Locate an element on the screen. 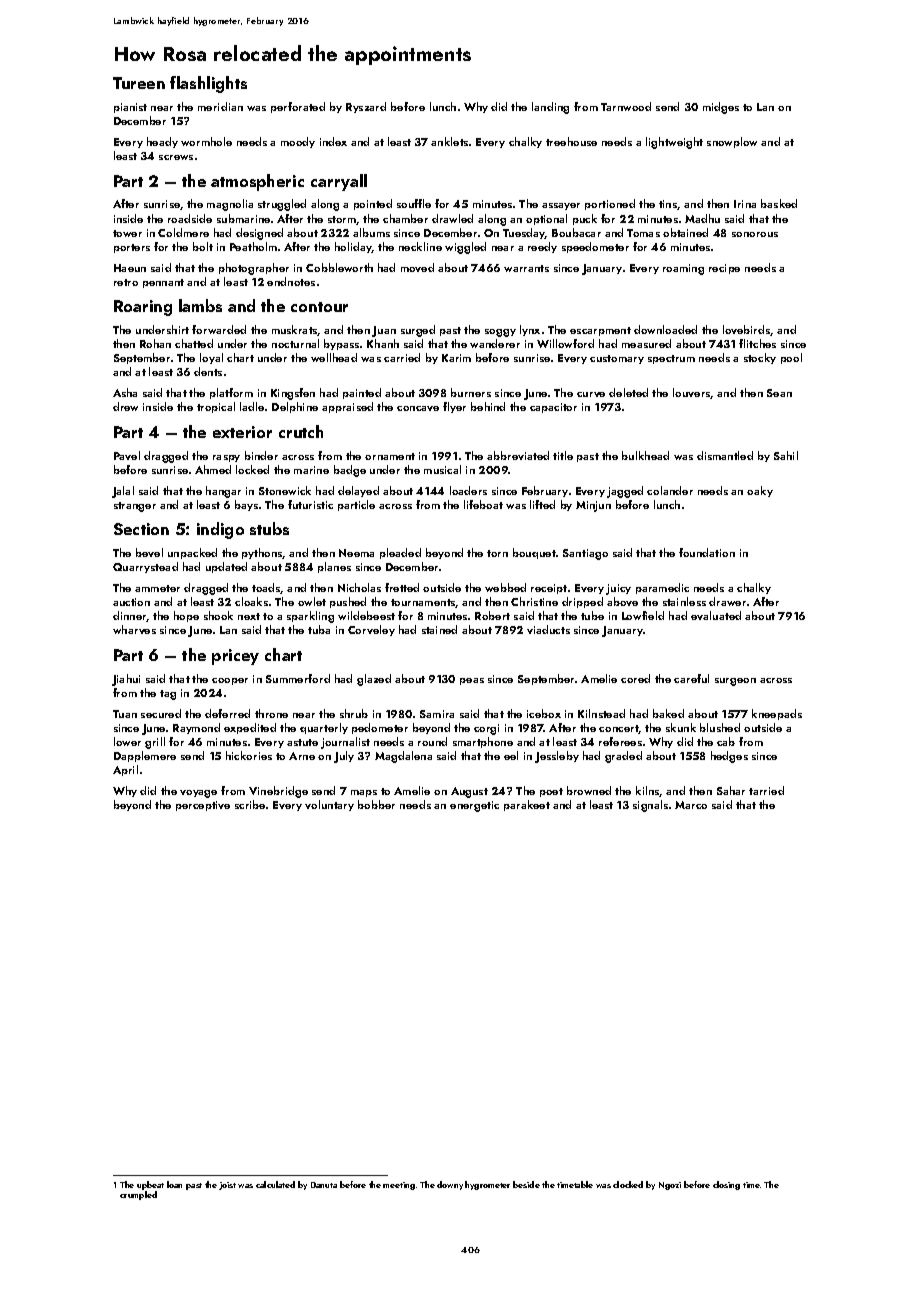 This screenshot has width=924, height=1308. poet is located at coordinates (551, 792).
